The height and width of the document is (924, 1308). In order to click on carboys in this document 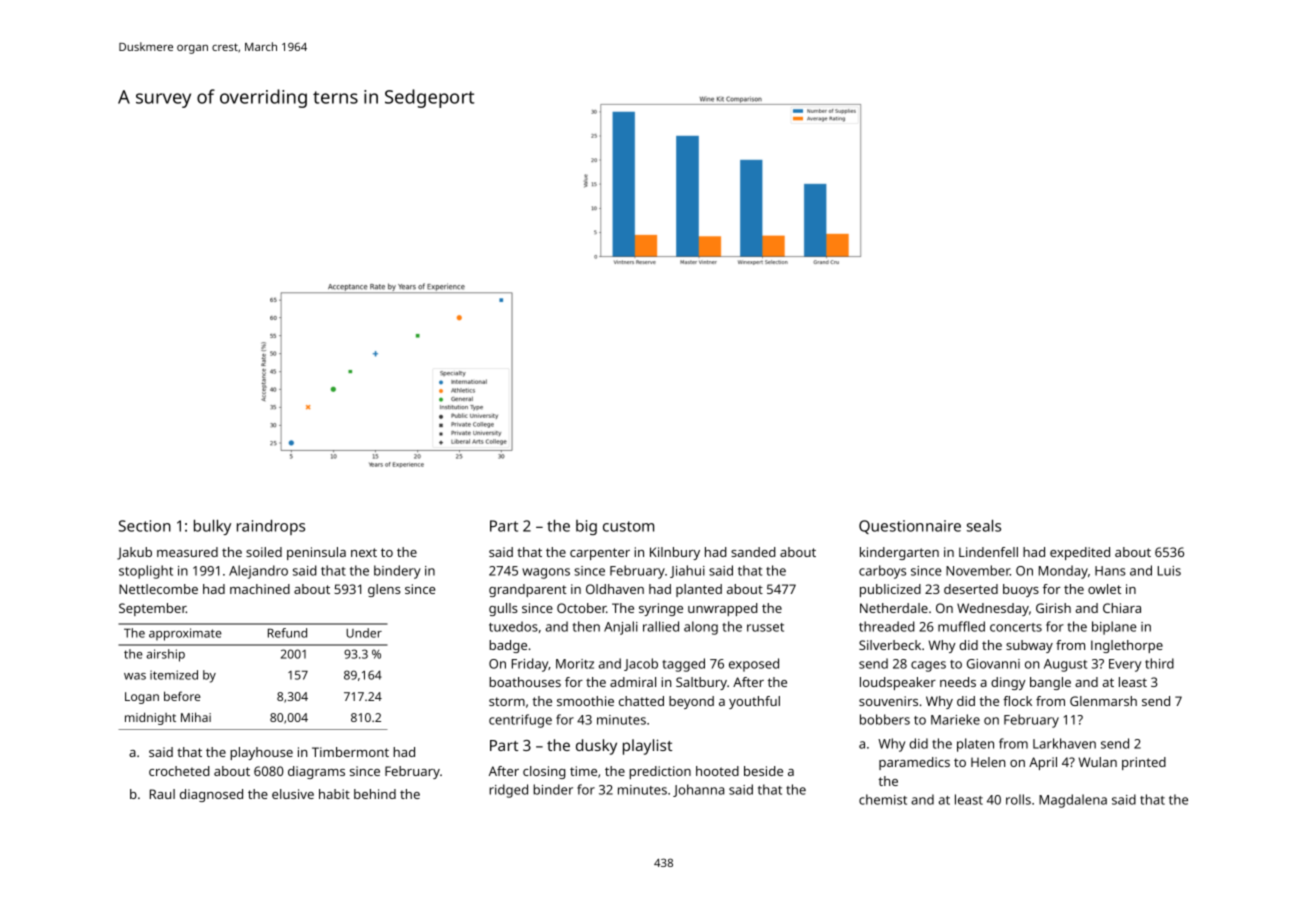, I will do `click(882, 572)`.
